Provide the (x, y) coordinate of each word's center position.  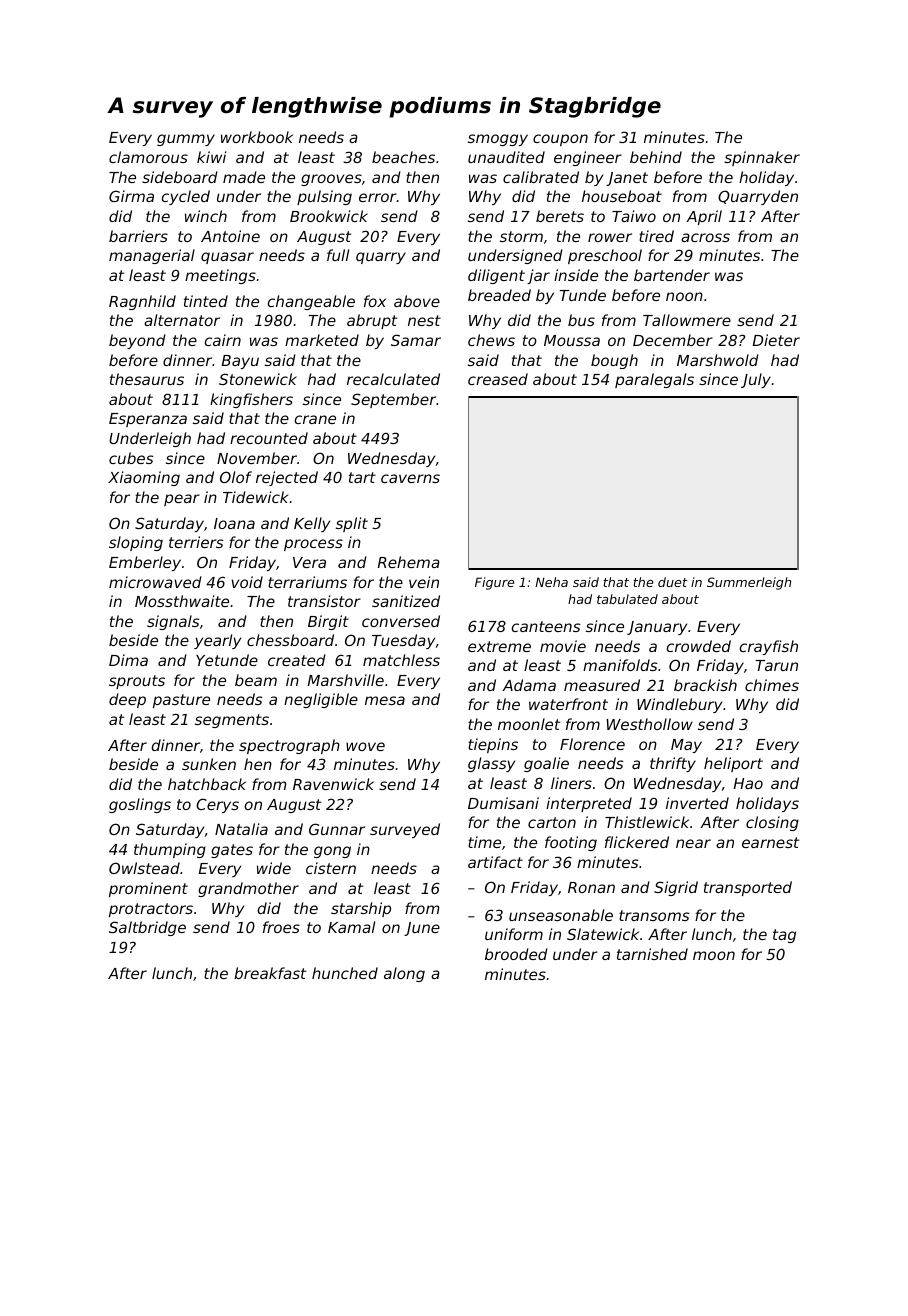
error (378, 197)
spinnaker (762, 158)
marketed (322, 340)
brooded (516, 954)
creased (498, 379)
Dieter (776, 340)
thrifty (673, 764)
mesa (385, 700)
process (313, 545)
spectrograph (289, 746)
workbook (257, 137)
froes (281, 927)
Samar (416, 340)
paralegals (654, 380)
